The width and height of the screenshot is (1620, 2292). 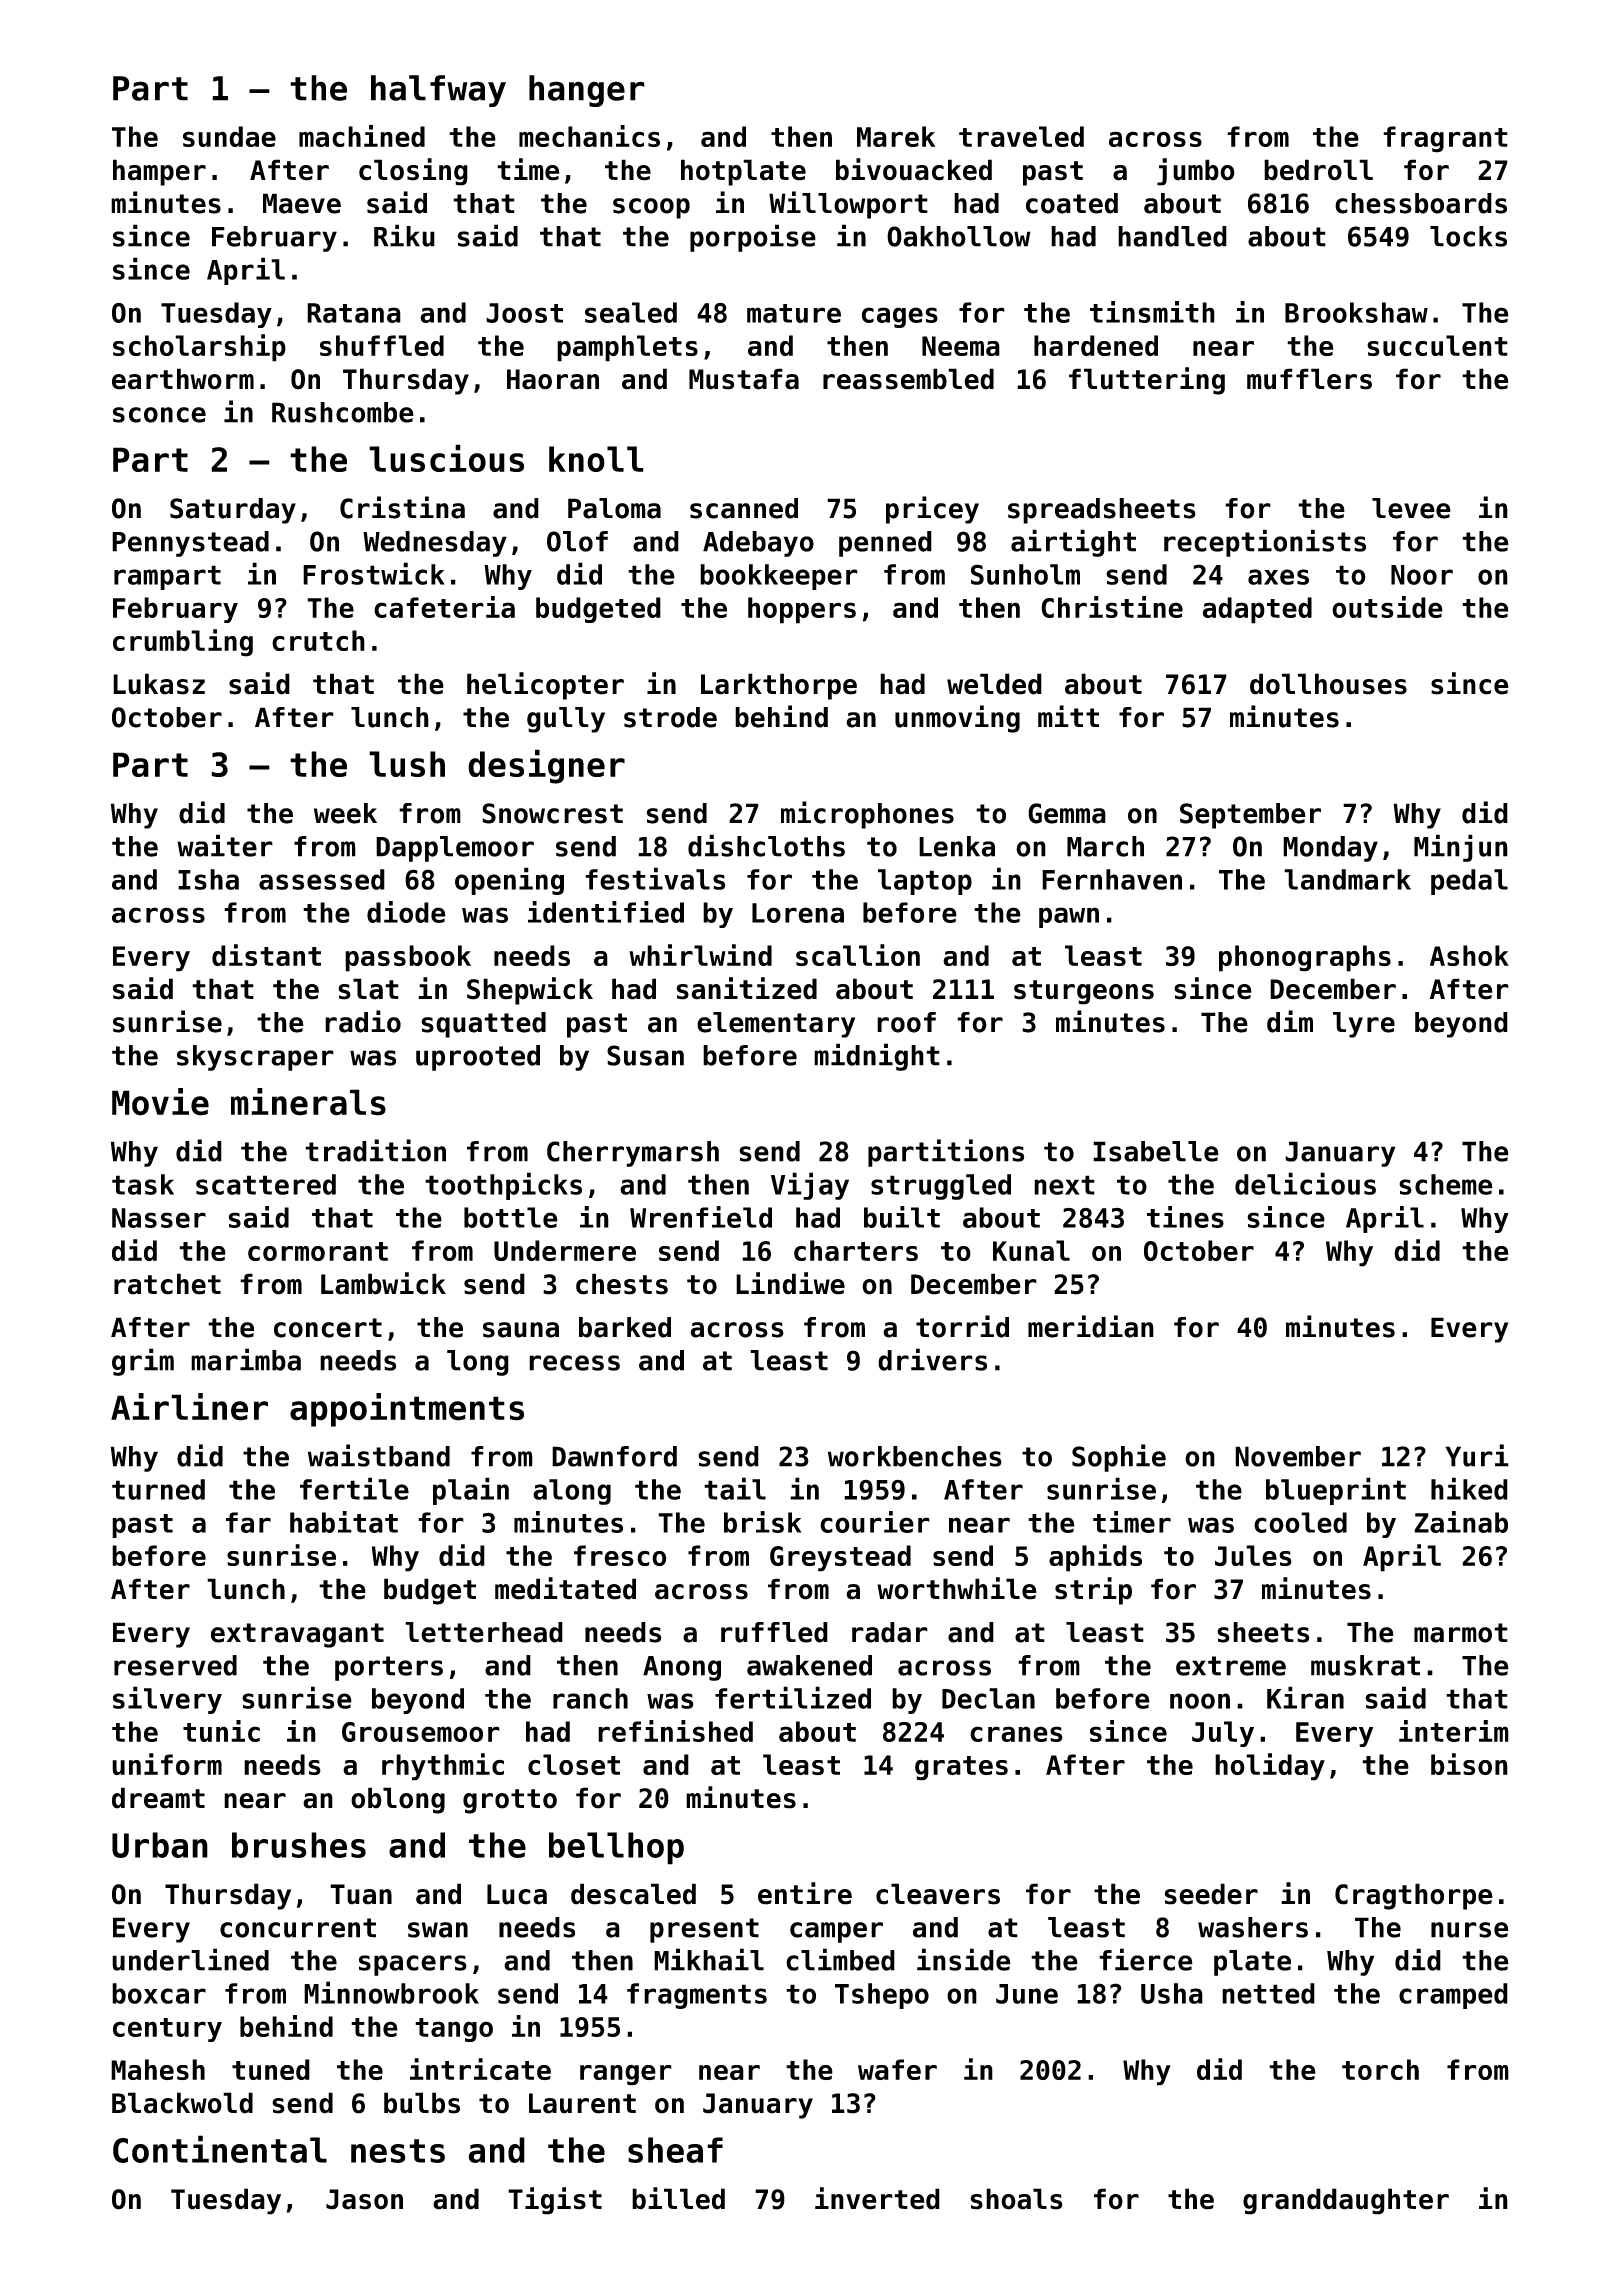 I want to click on cramped, so click(x=1453, y=1996).
